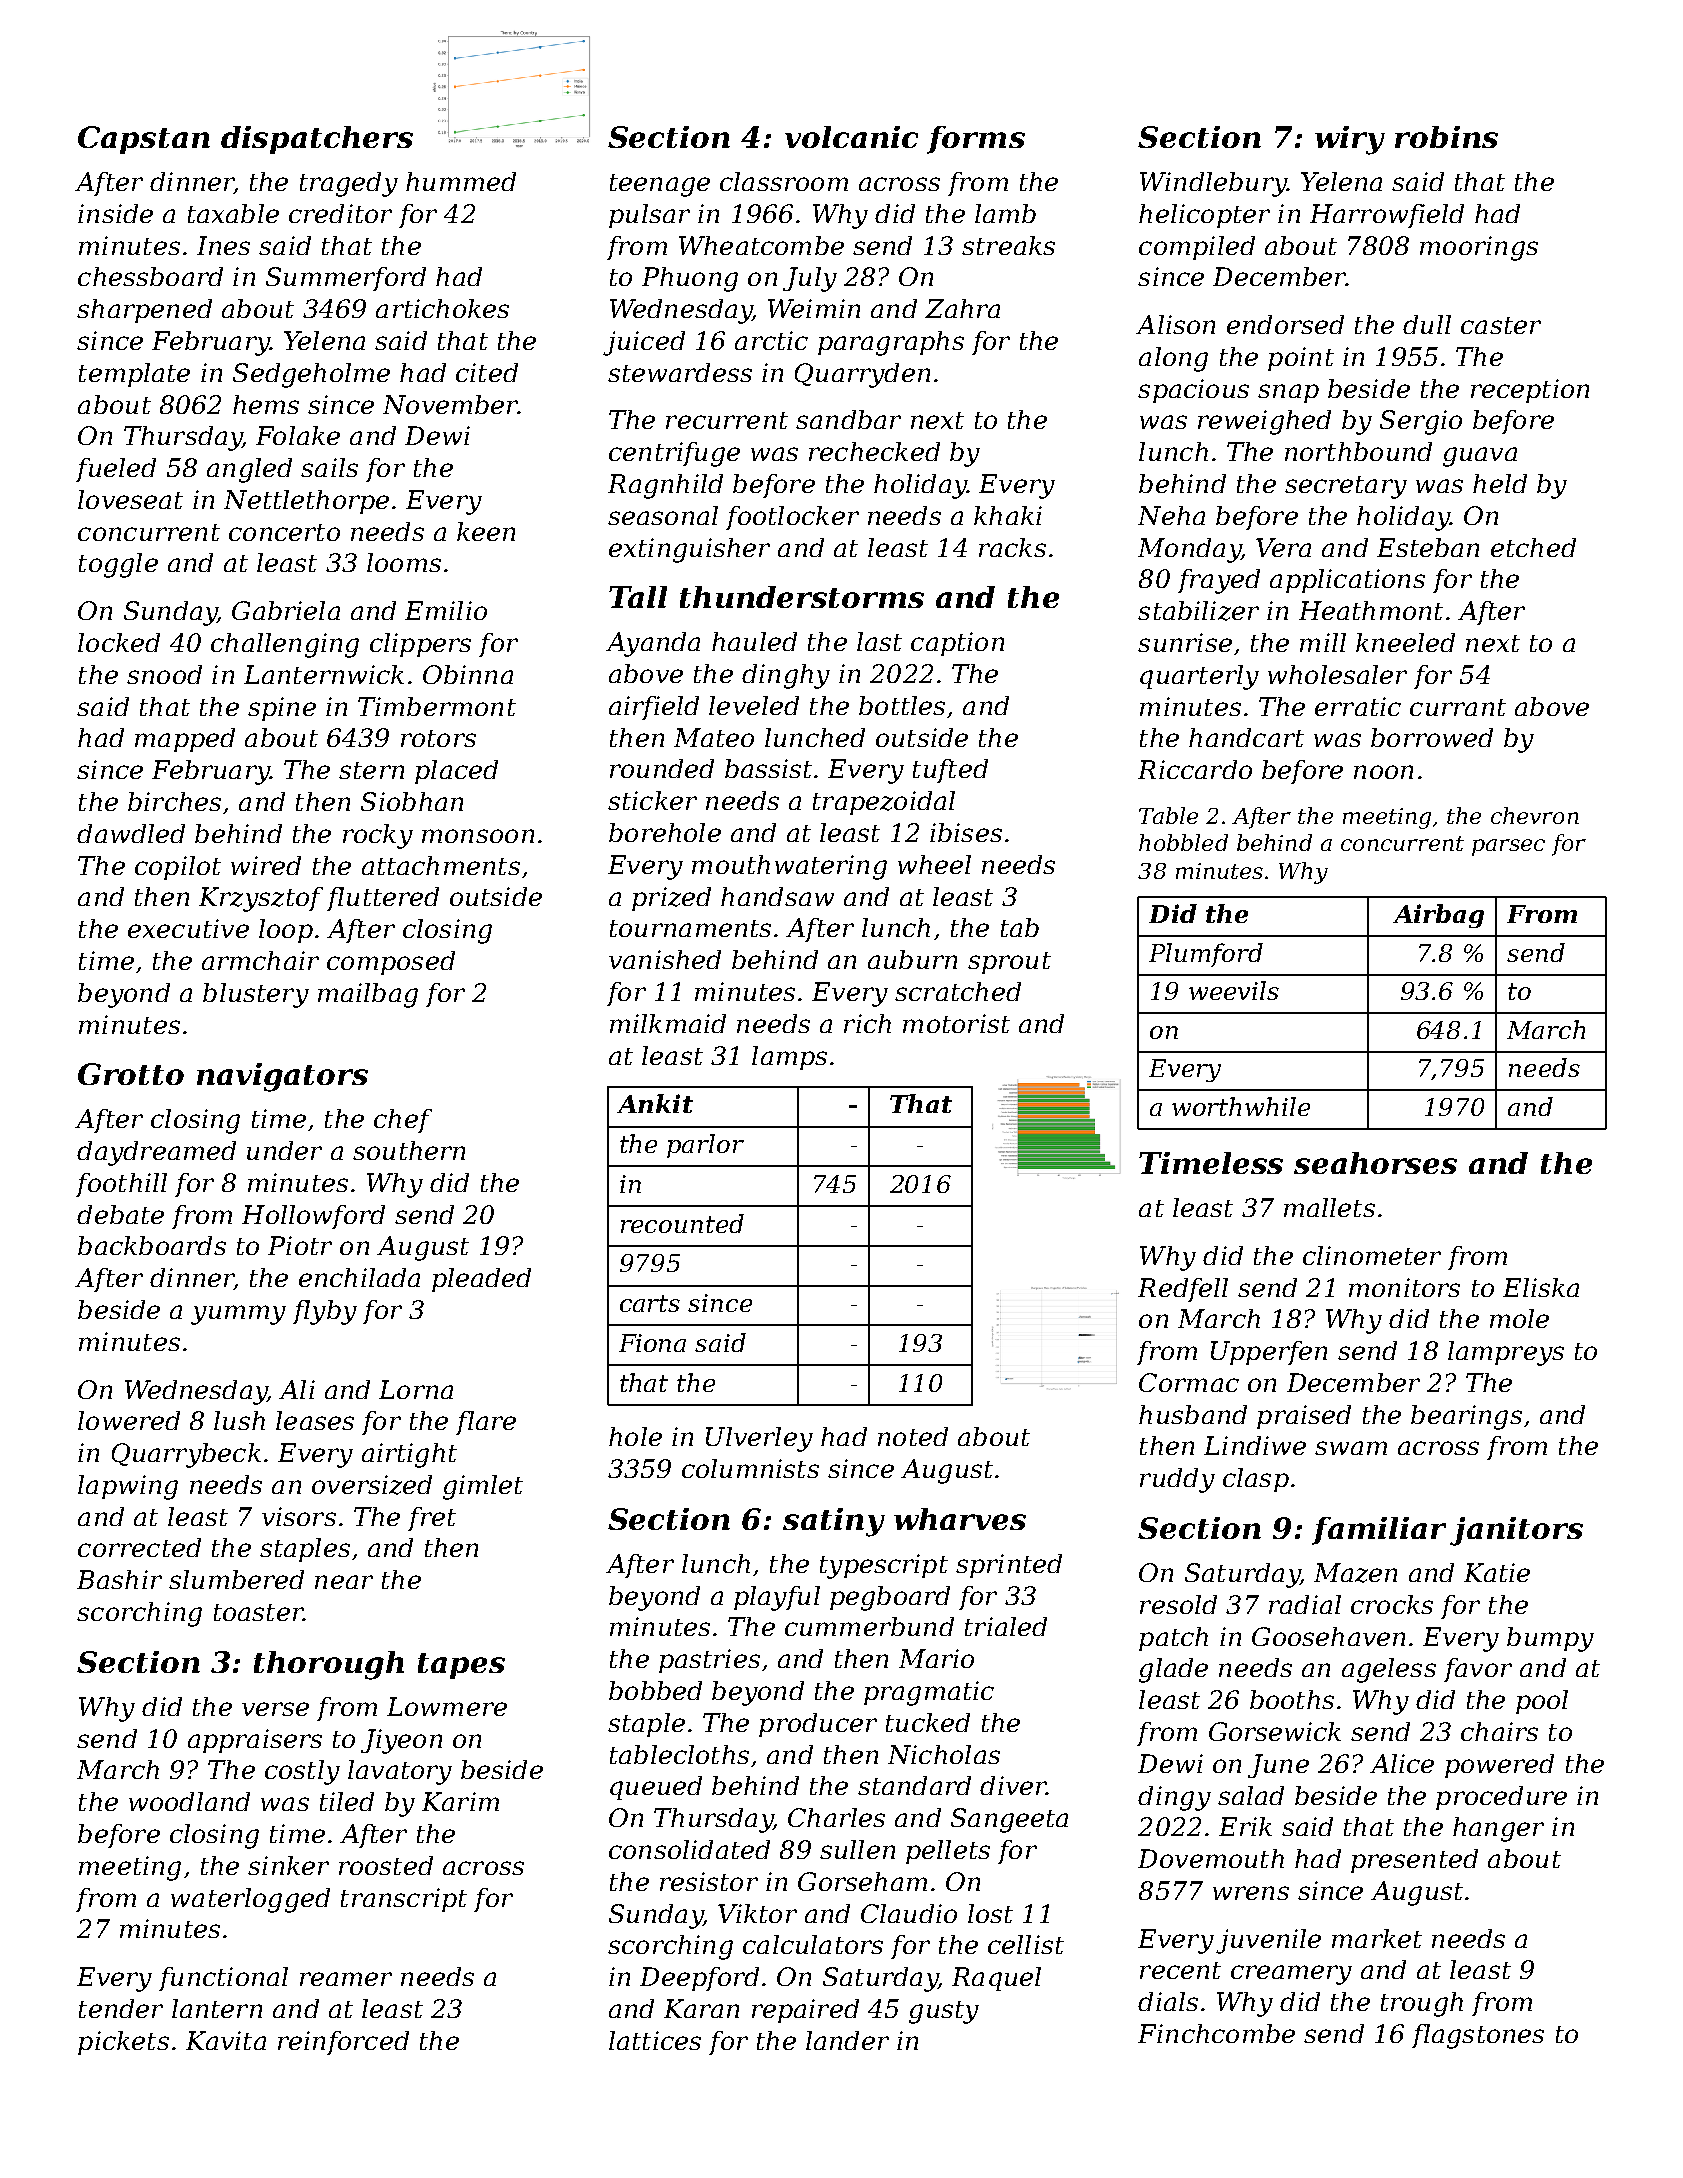 Image resolution: width=1683 pixels, height=2178 pixels. I want to click on slumbered, so click(236, 1579).
